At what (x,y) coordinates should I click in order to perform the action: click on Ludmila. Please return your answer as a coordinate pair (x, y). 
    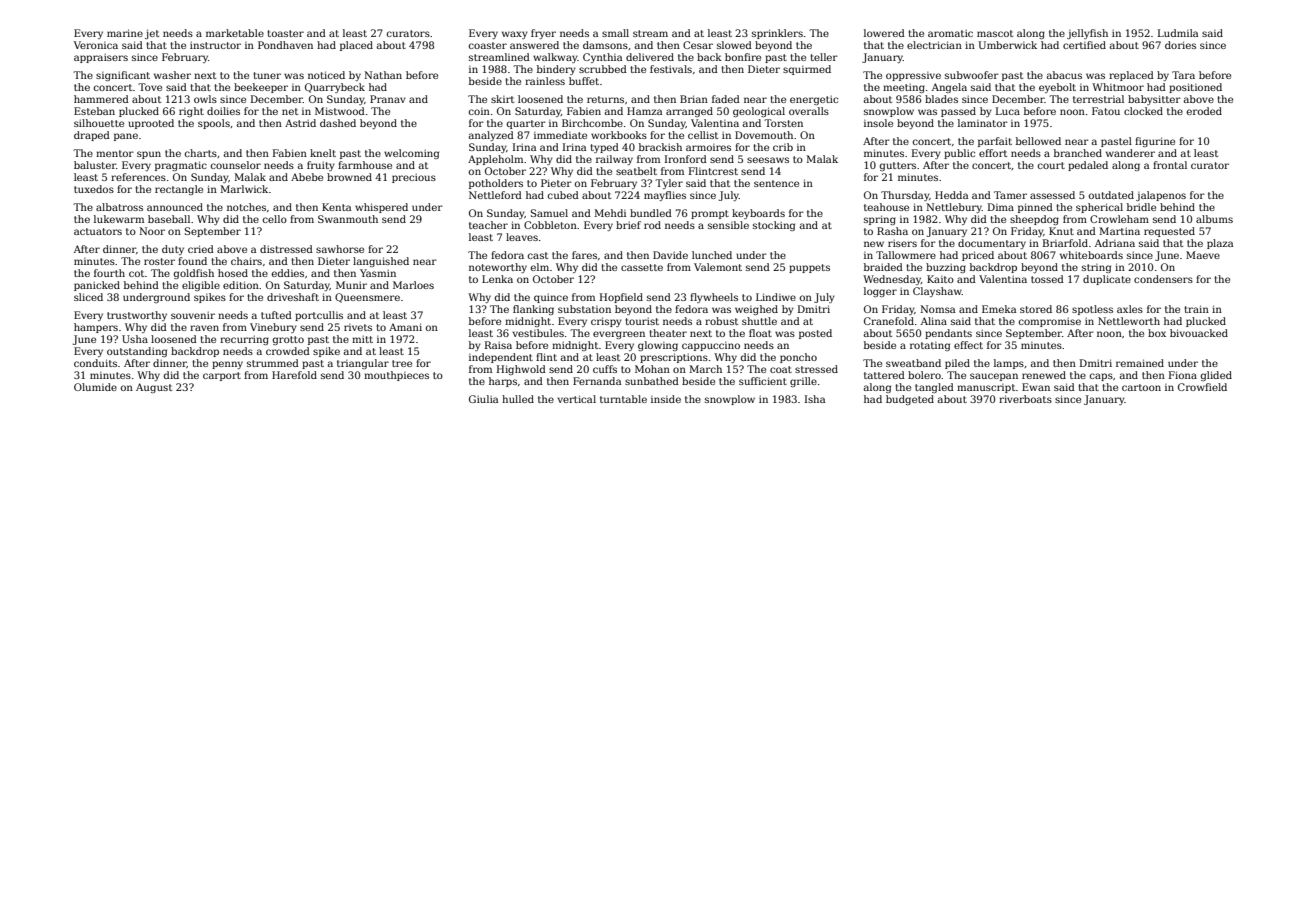
    Looking at the image, I should click on (1178, 33).
